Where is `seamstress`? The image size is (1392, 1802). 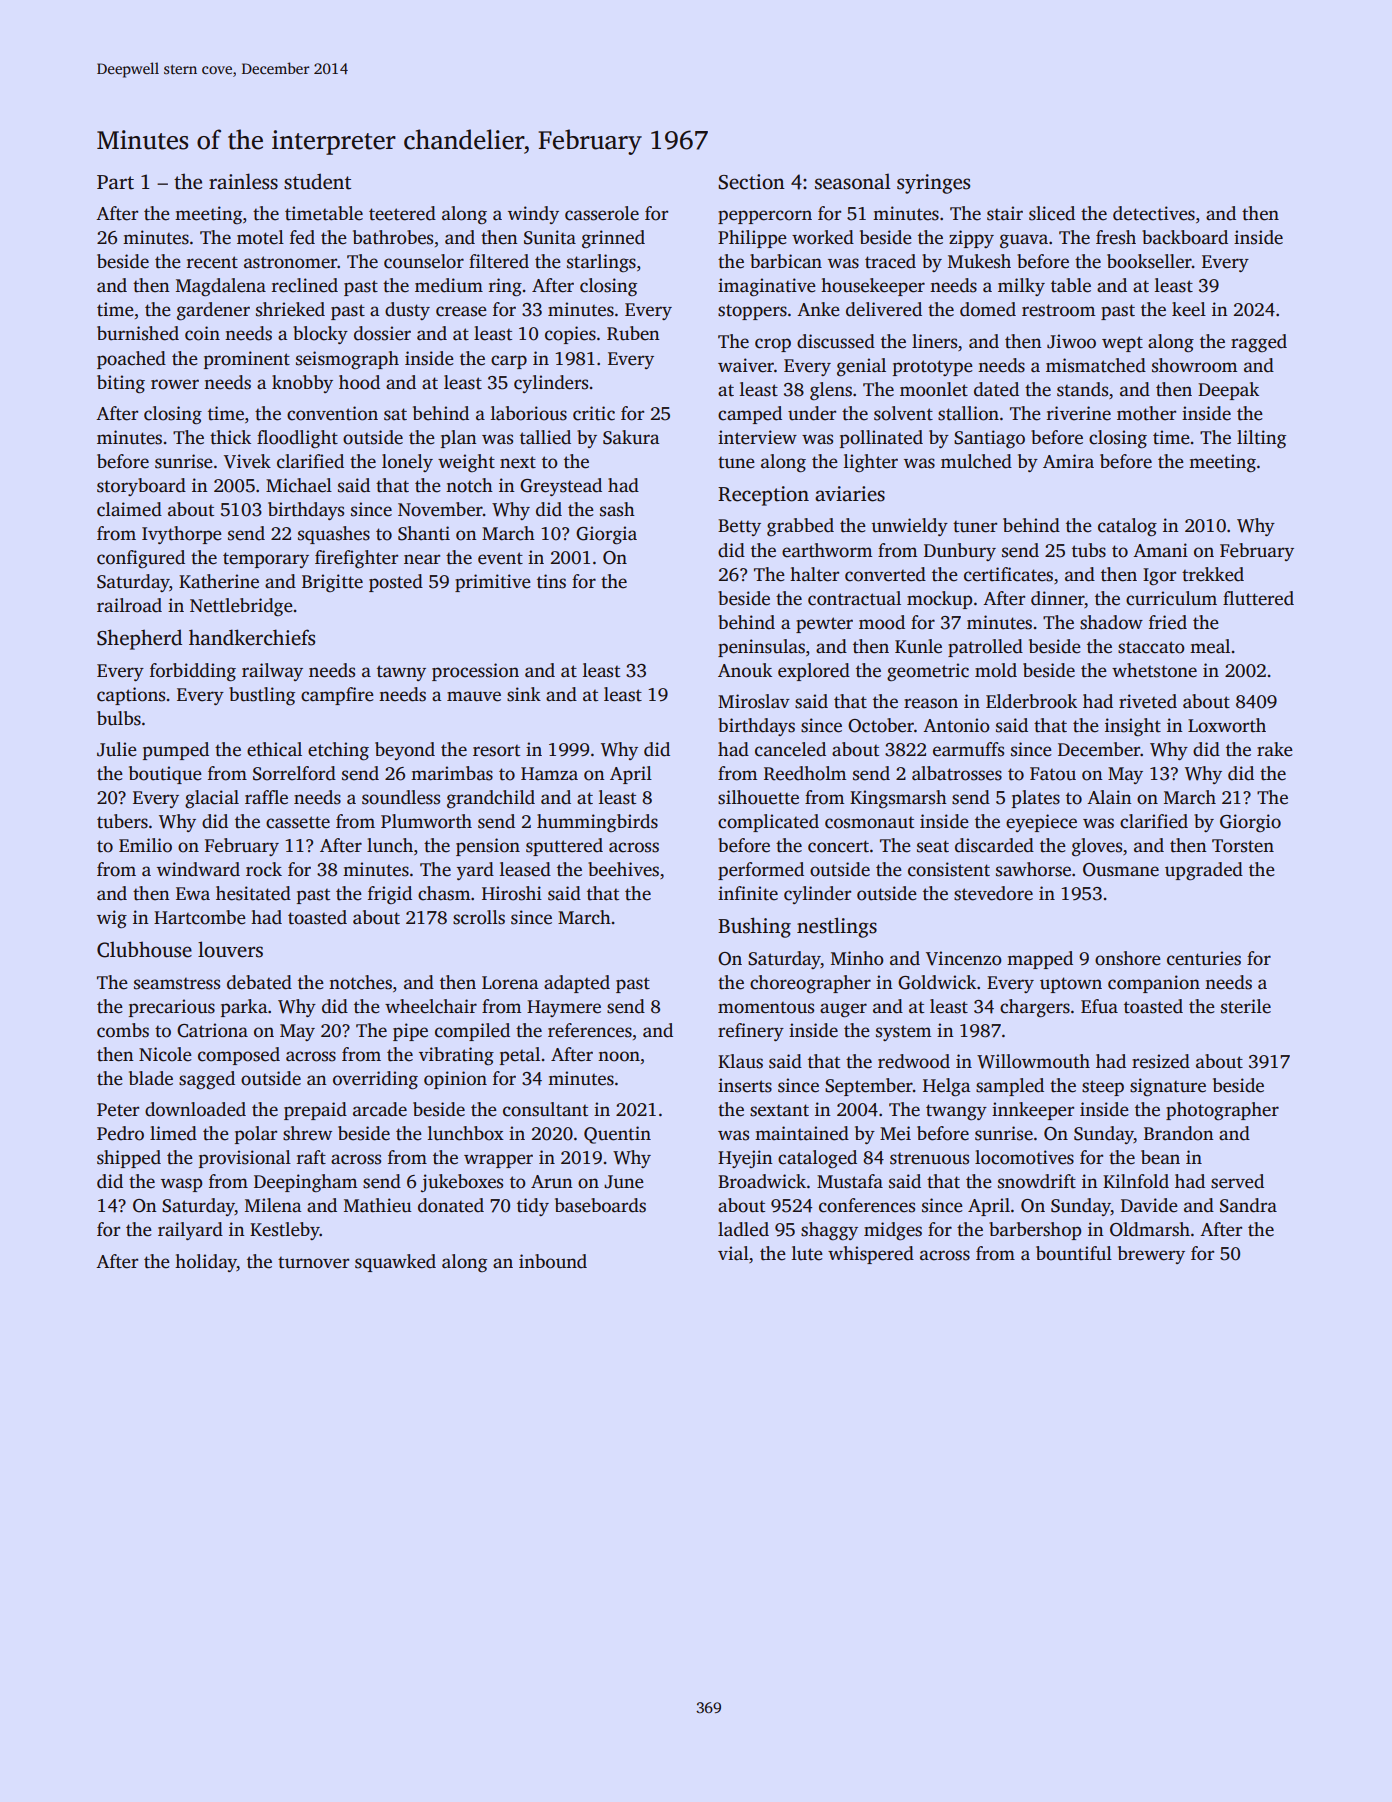
seamstress is located at coordinates (177, 984).
